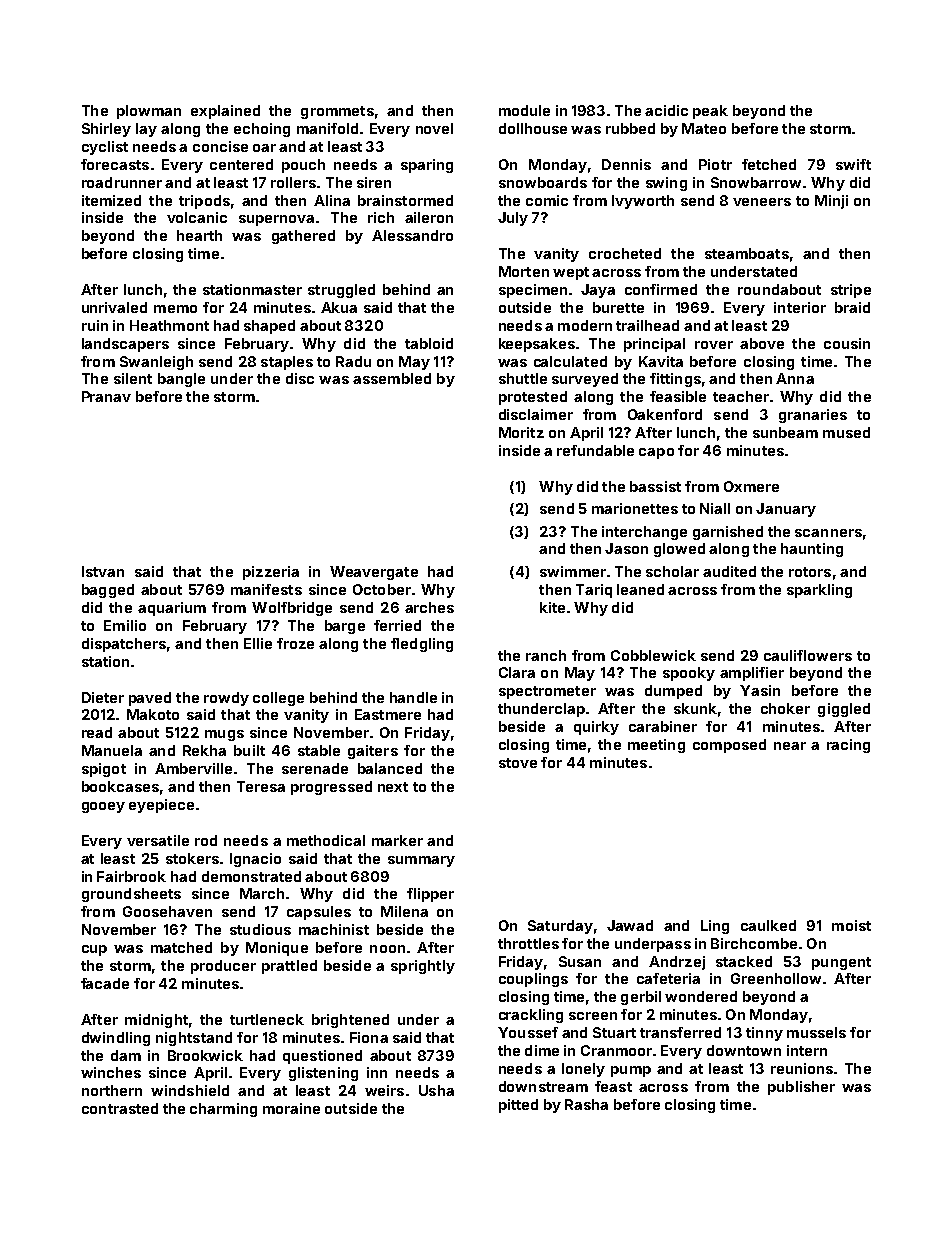  I want to click on scanners, so click(828, 533).
